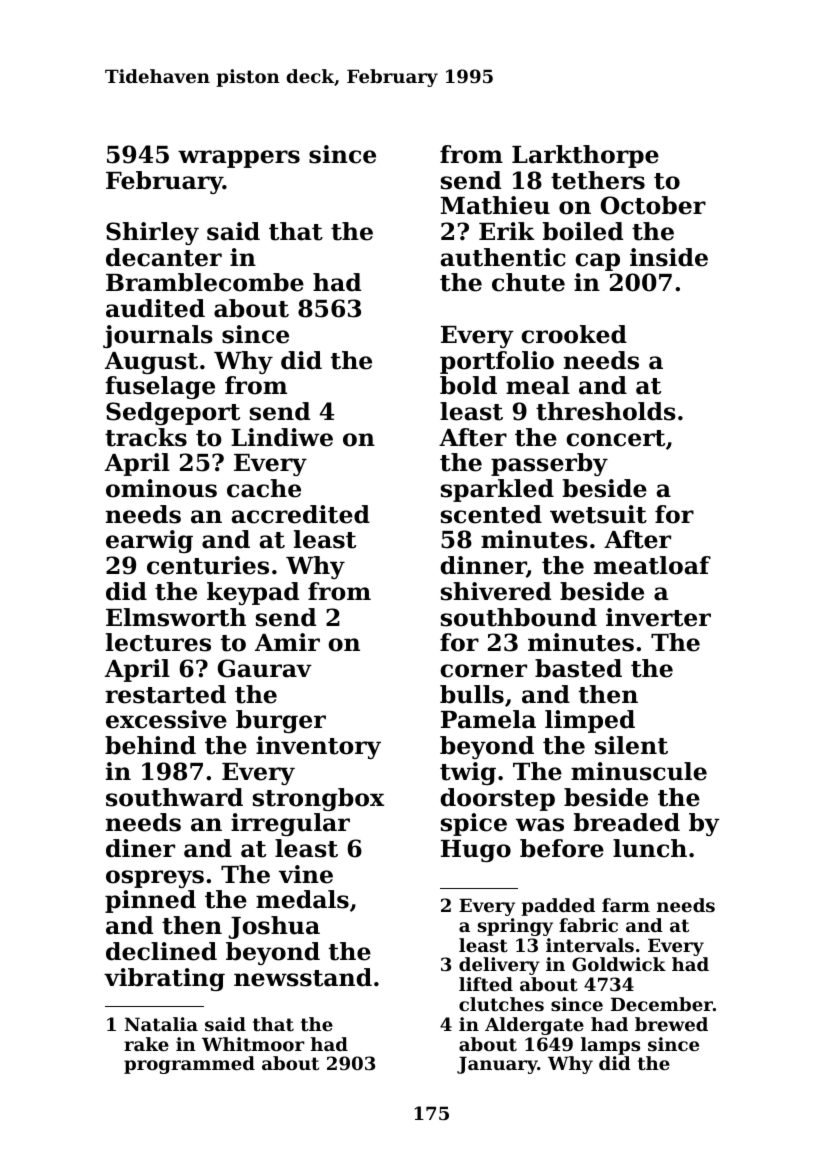 Image resolution: width=825 pixels, height=1170 pixels. Describe the element at coordinates (585, 156) in the page. I see `Larkthorpe` at that location.
